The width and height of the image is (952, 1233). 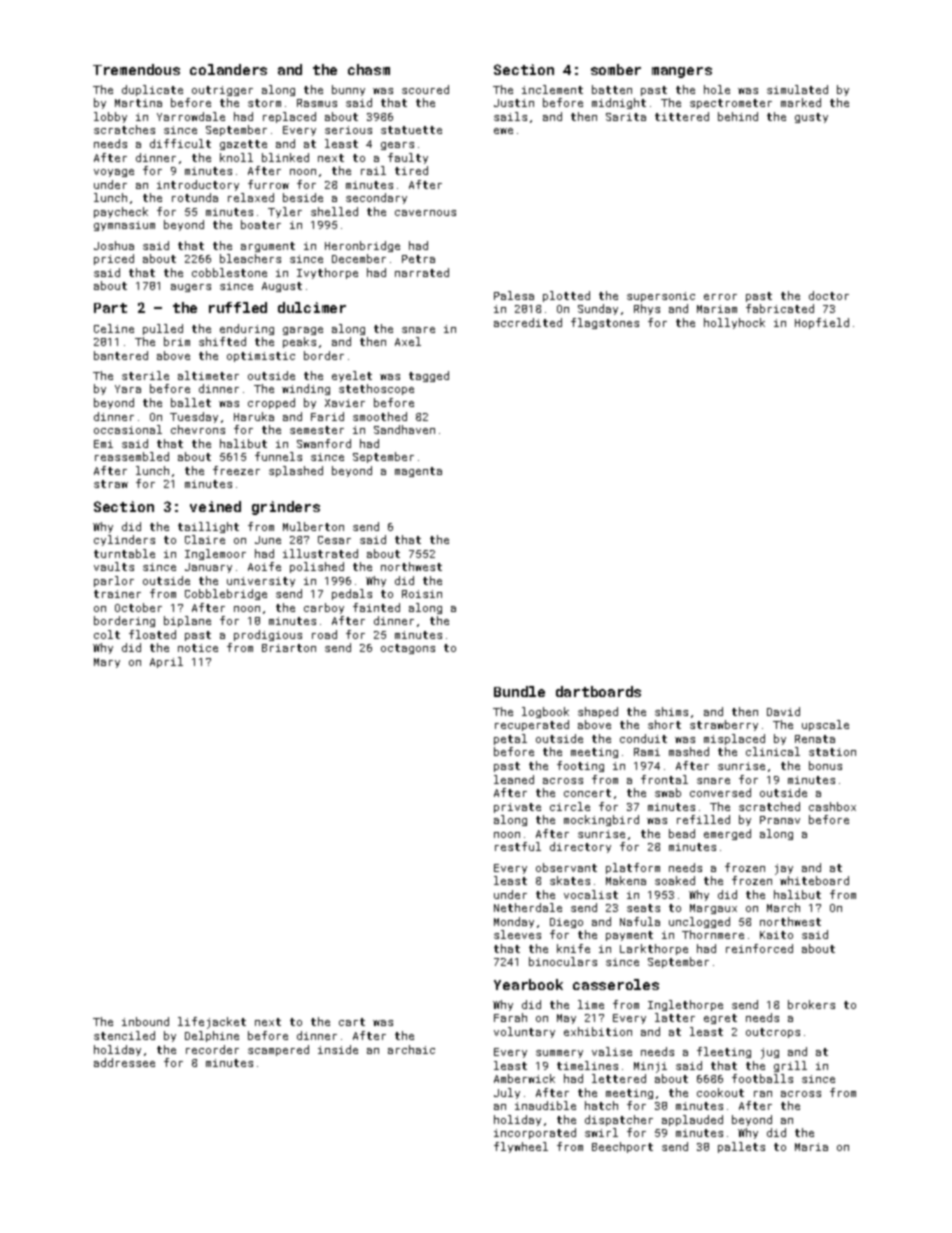 I want to click on refilled, so click(x=703, y=819).
